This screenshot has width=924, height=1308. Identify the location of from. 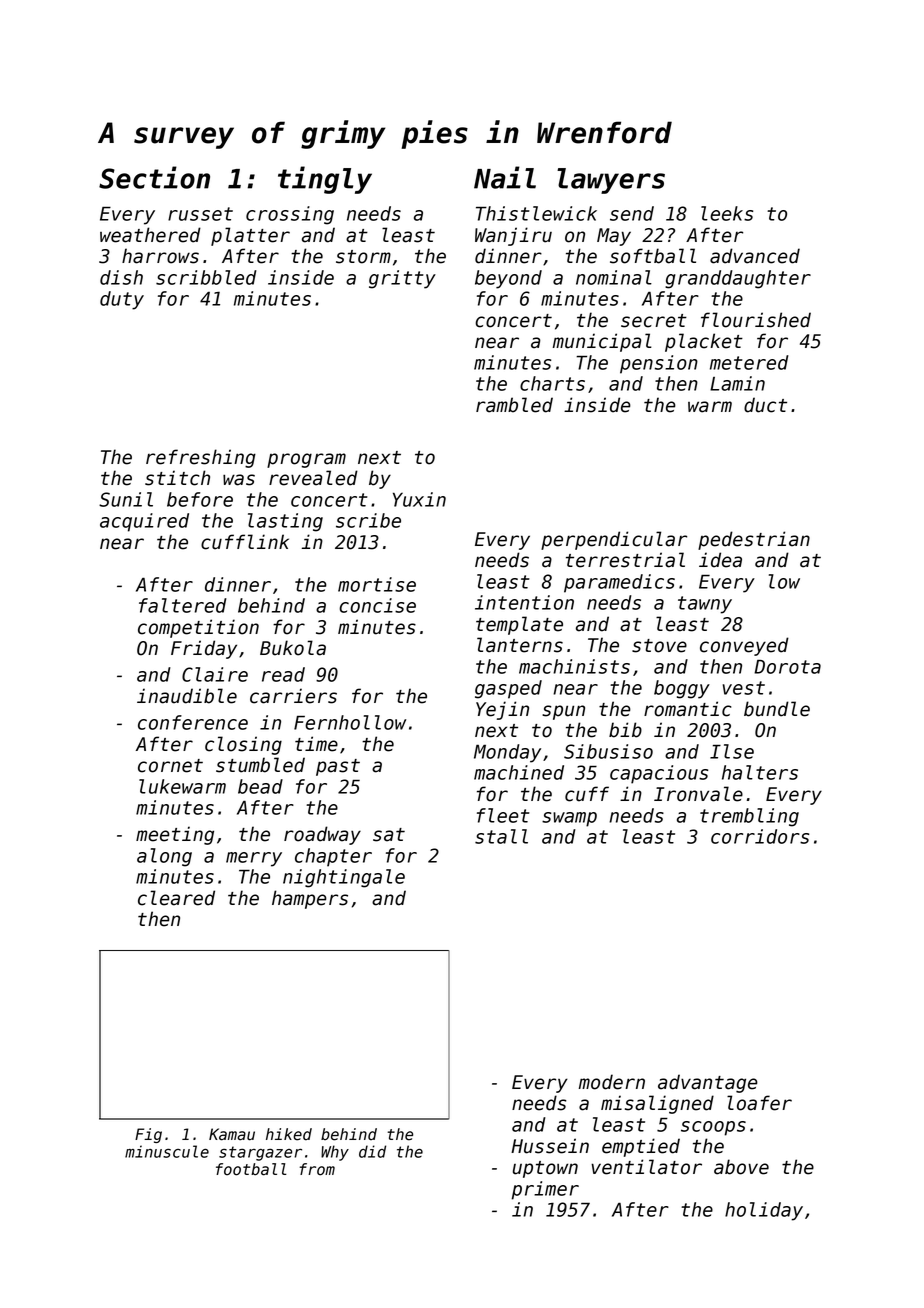
(317, 1169).
